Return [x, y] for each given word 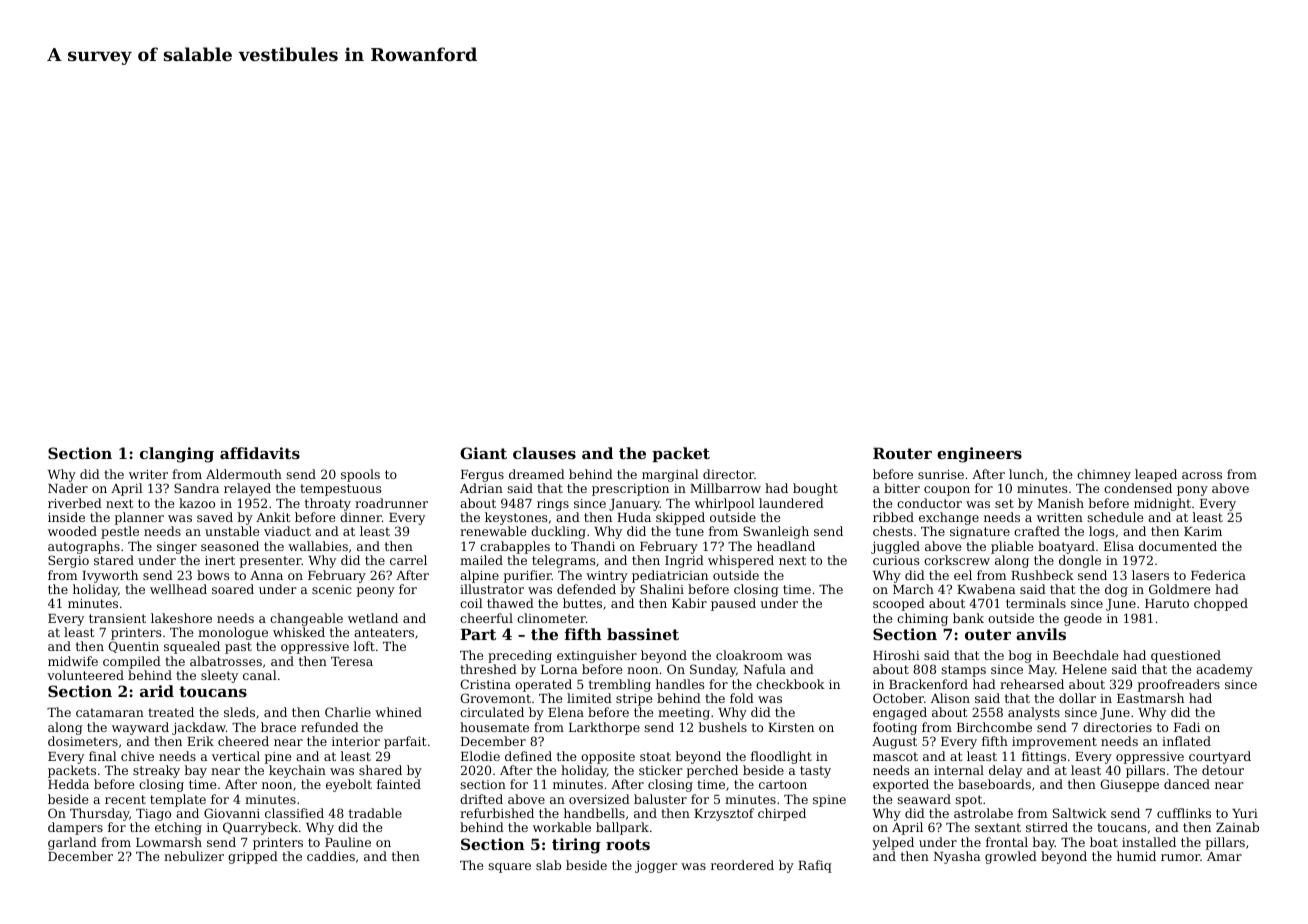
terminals [1036, 603]
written [1060, 517]
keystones [516, 518]
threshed [488, 669]
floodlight [781, 757]
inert [220, 560]
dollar [1077, 698]
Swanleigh [776, 532]
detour [1223, 770]
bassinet [643, 634]
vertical [236, 756]
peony [376, 592]
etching [178, 828]
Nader [68, 488]
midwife [73, 661]
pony [1192, 491]
